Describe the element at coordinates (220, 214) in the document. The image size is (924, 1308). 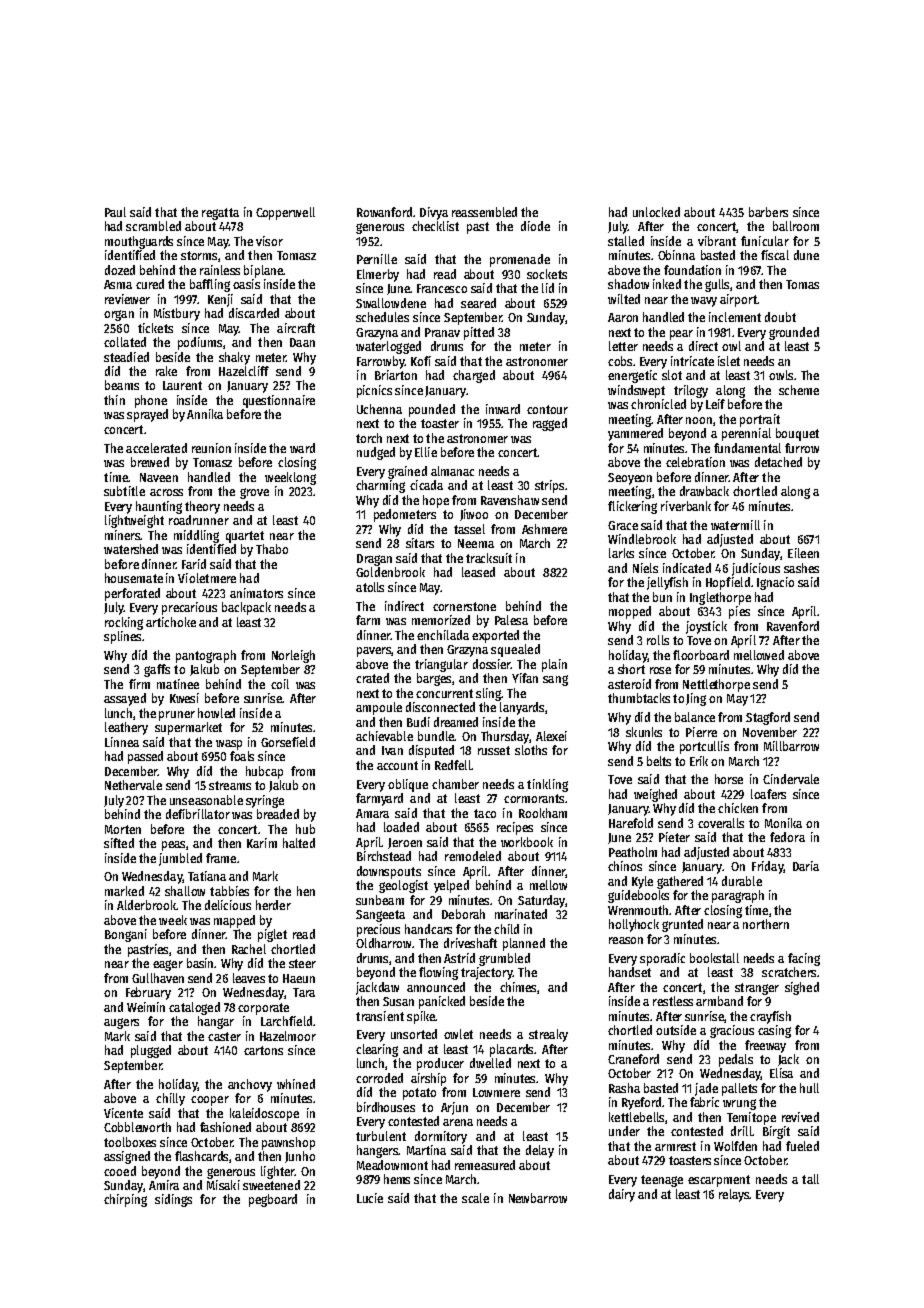
I see `regatta` at that location.
